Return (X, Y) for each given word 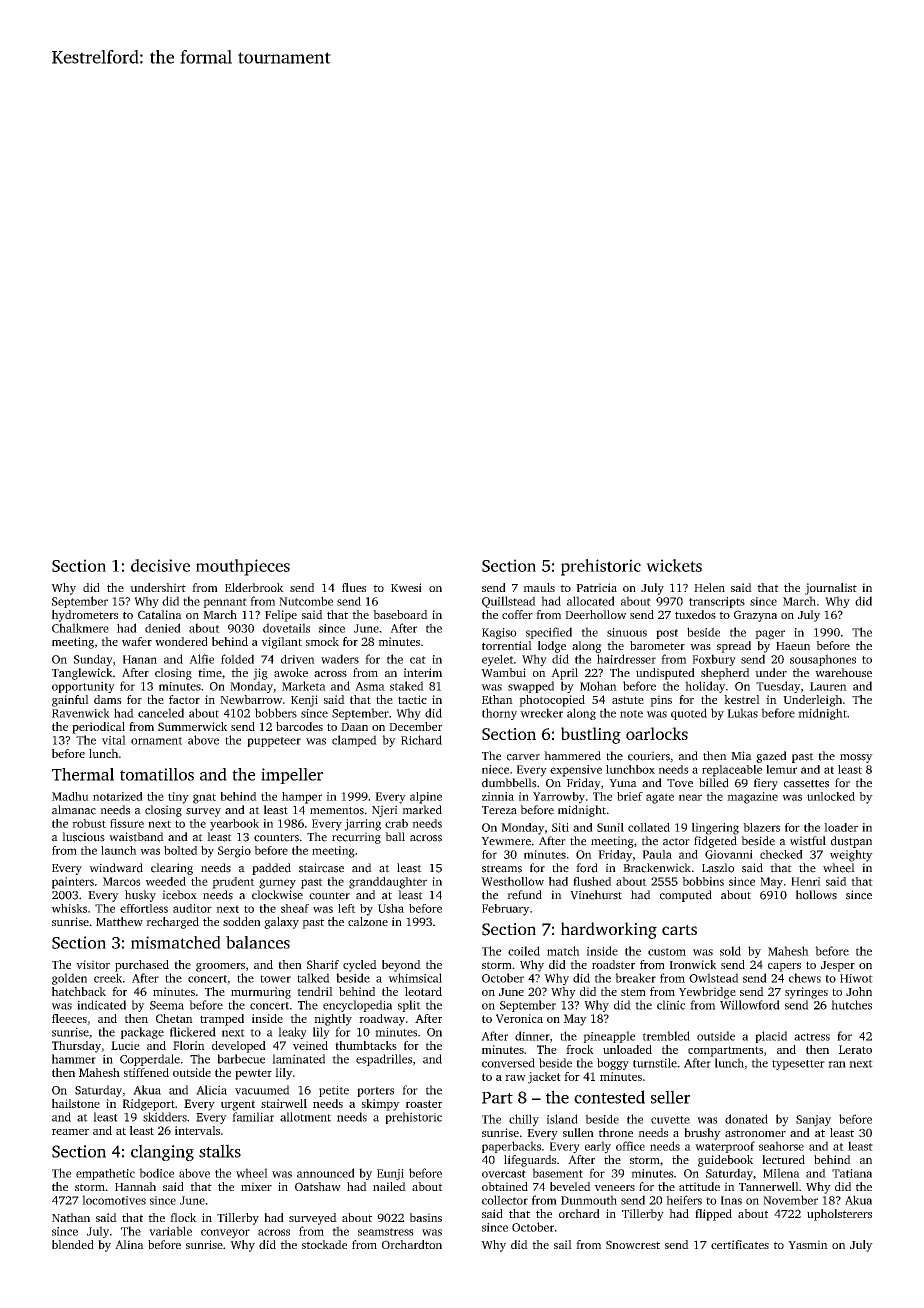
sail (563, 1244)
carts (679, 930)
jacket (544, 1078)
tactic (412, 699)
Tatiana (852, 1173)
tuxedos (695, 614)
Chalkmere (80, 628)
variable (170, 1231)
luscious (83, 837)
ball (395, 837)
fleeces (69, 1018)
